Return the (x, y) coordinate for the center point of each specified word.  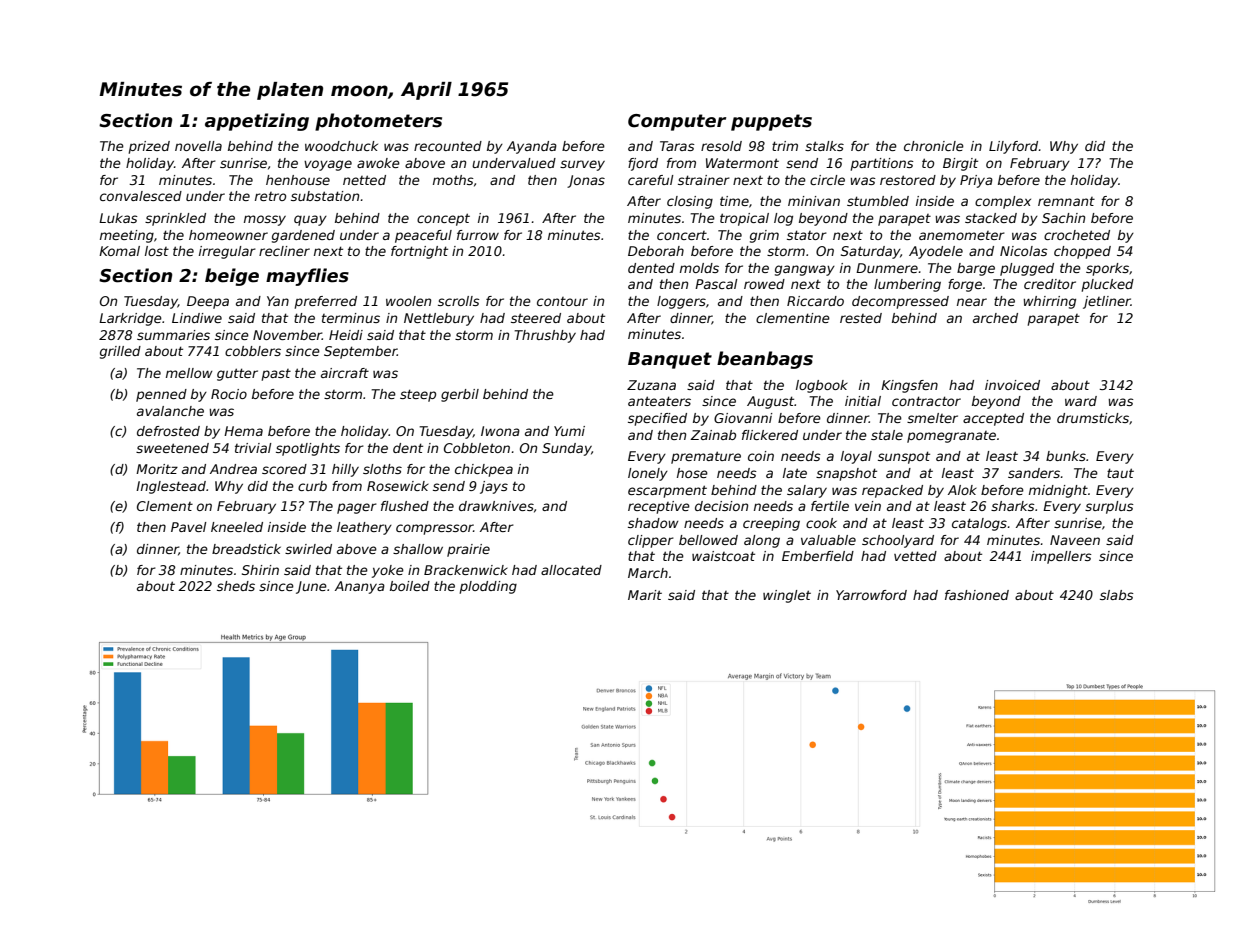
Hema (243, 431)
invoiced (1012, 385)
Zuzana (651, 385)
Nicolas (1024, 251)
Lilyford (1013, 147)
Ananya (360, 587)
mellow (189, 373)
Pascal (716, 284)
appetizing (257, 122)
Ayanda (532, 147)
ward (1081, 401)
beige (232, 277)
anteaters (659, 401)
